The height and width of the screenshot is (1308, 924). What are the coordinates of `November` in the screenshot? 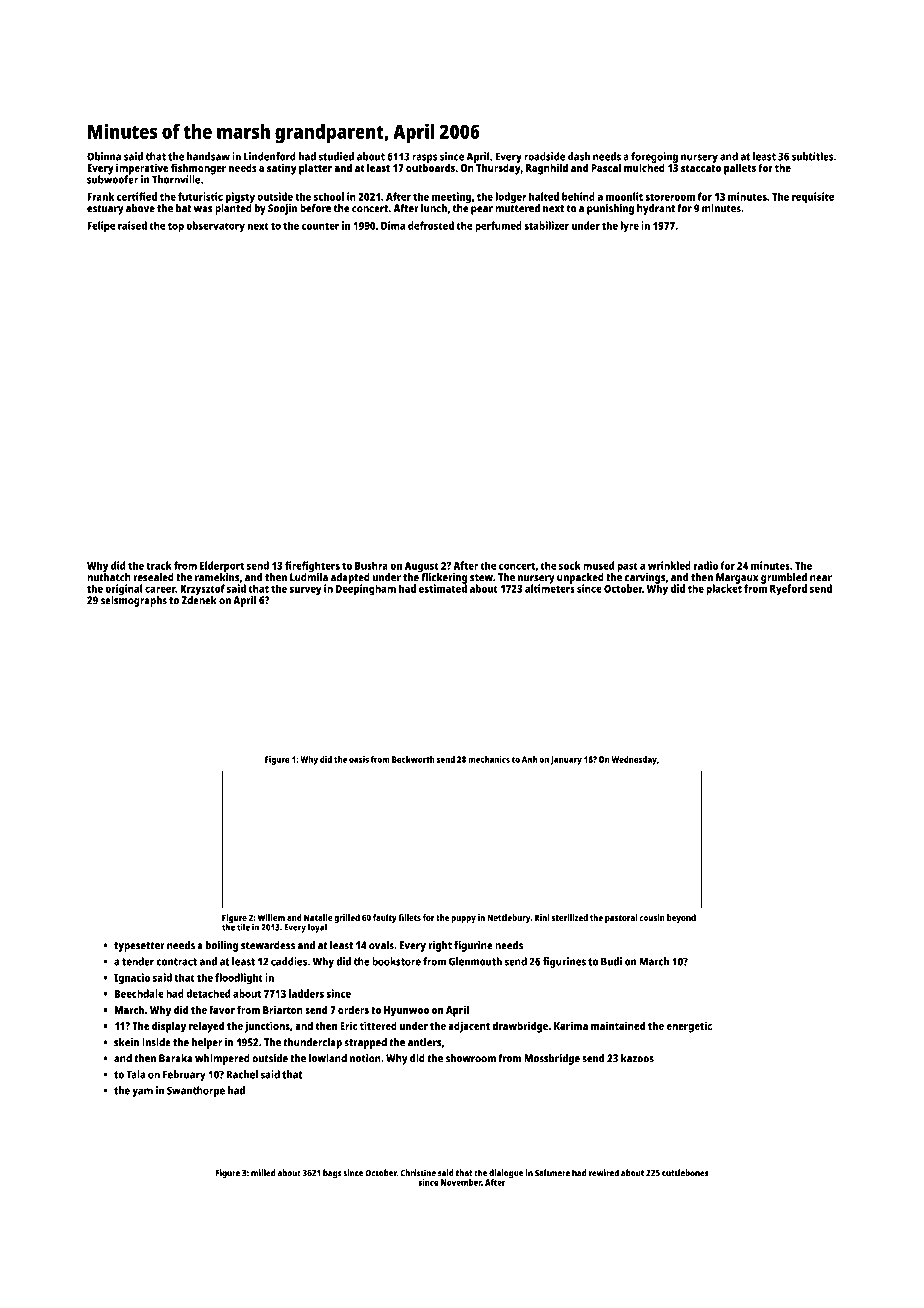 It's located at (461, 1182).
